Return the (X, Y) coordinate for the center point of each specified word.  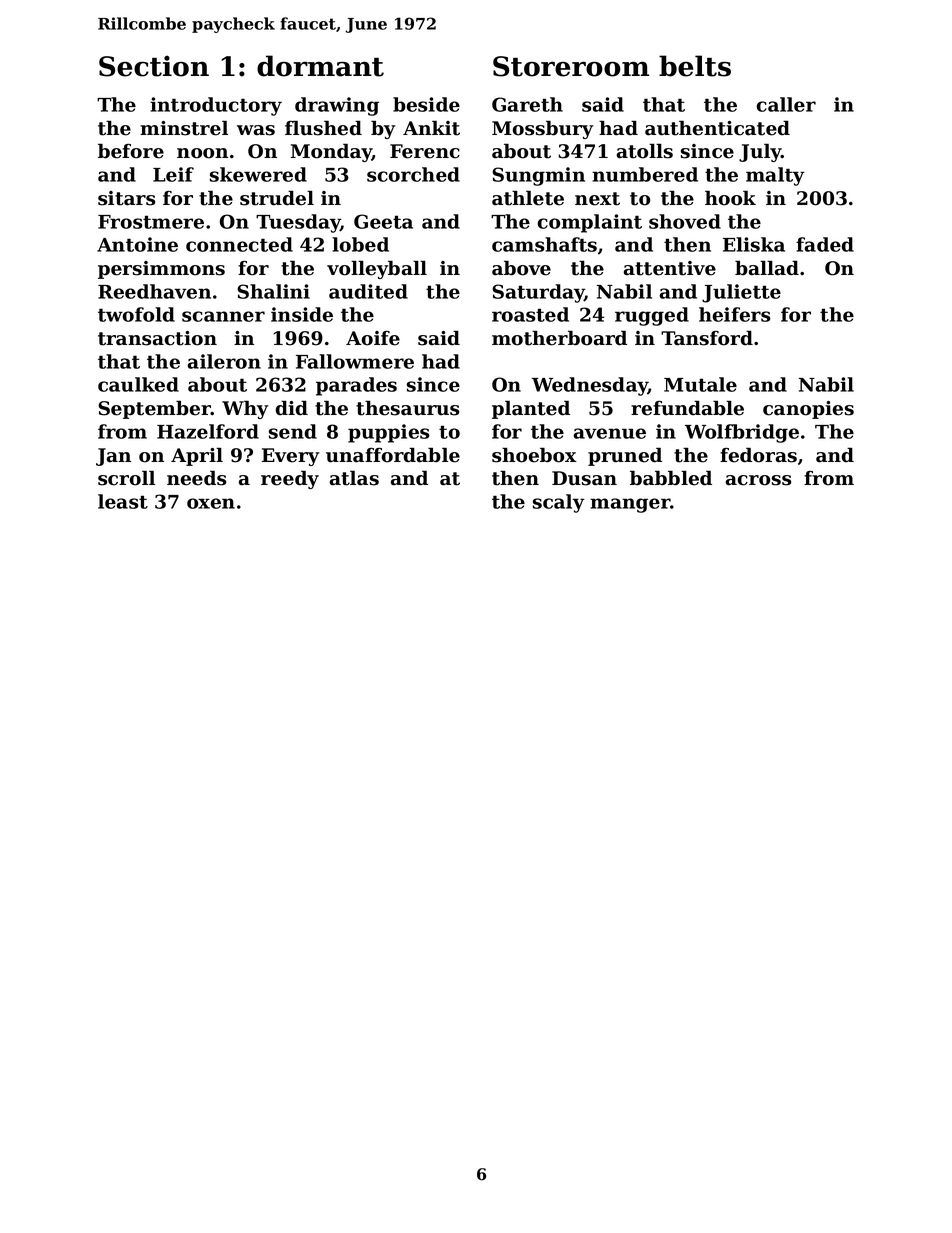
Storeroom (571, 66)
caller (786, 104)
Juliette (741, 293)
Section (154, 66)
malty (775, 176)
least (123, 501)
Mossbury (542, 130)
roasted (530, 314)
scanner (223, 316)
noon (202, 153)
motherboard (559, 338)
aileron (224, 361)
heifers (735, 314)
